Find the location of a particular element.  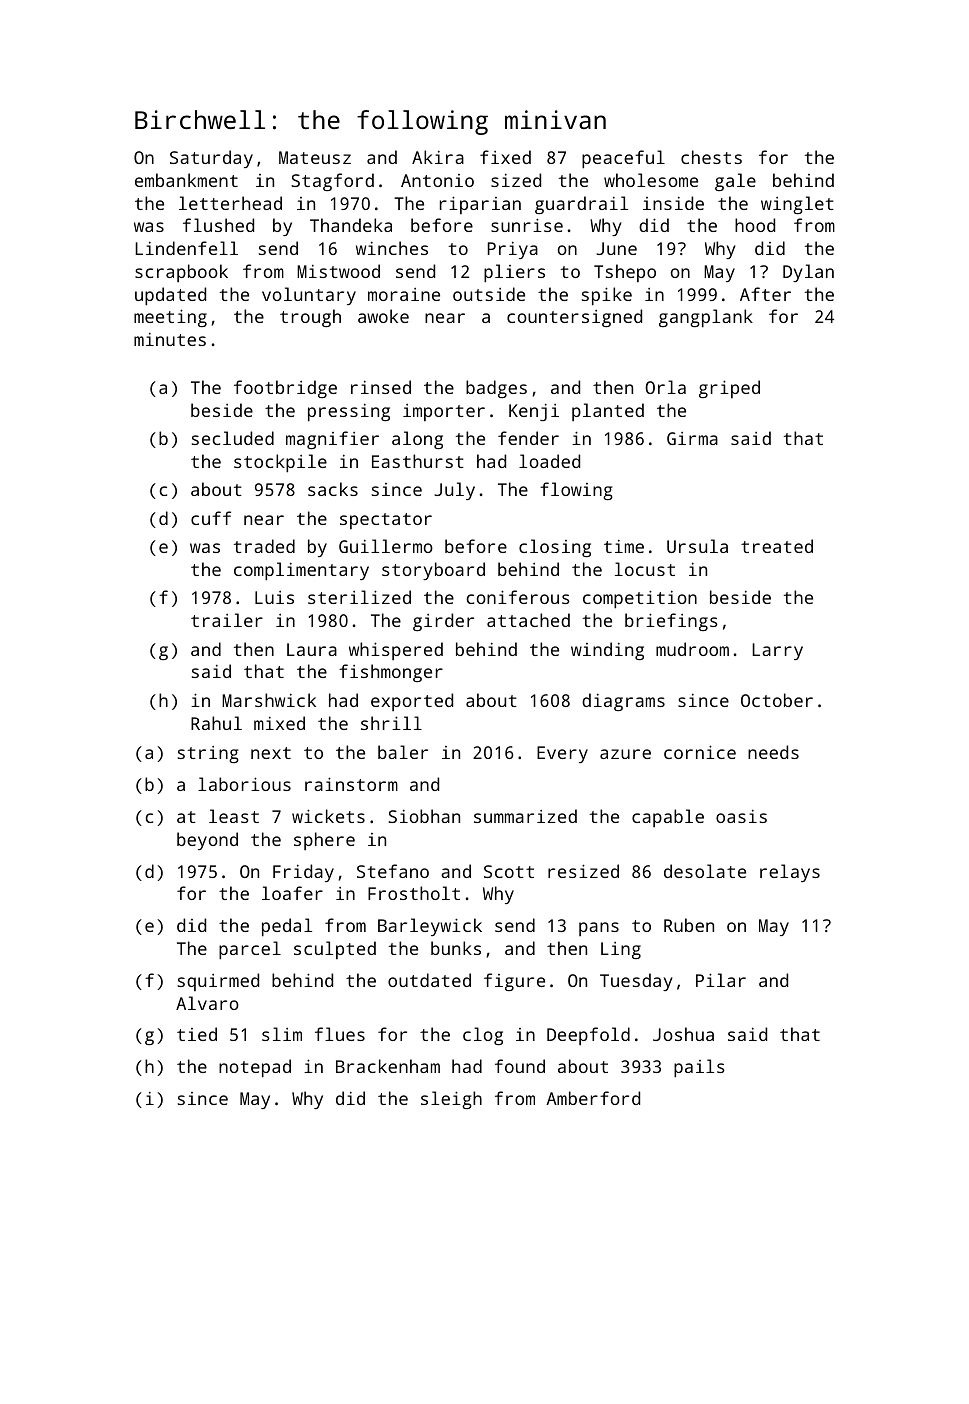

exported is located at coordinates (412, 702).
